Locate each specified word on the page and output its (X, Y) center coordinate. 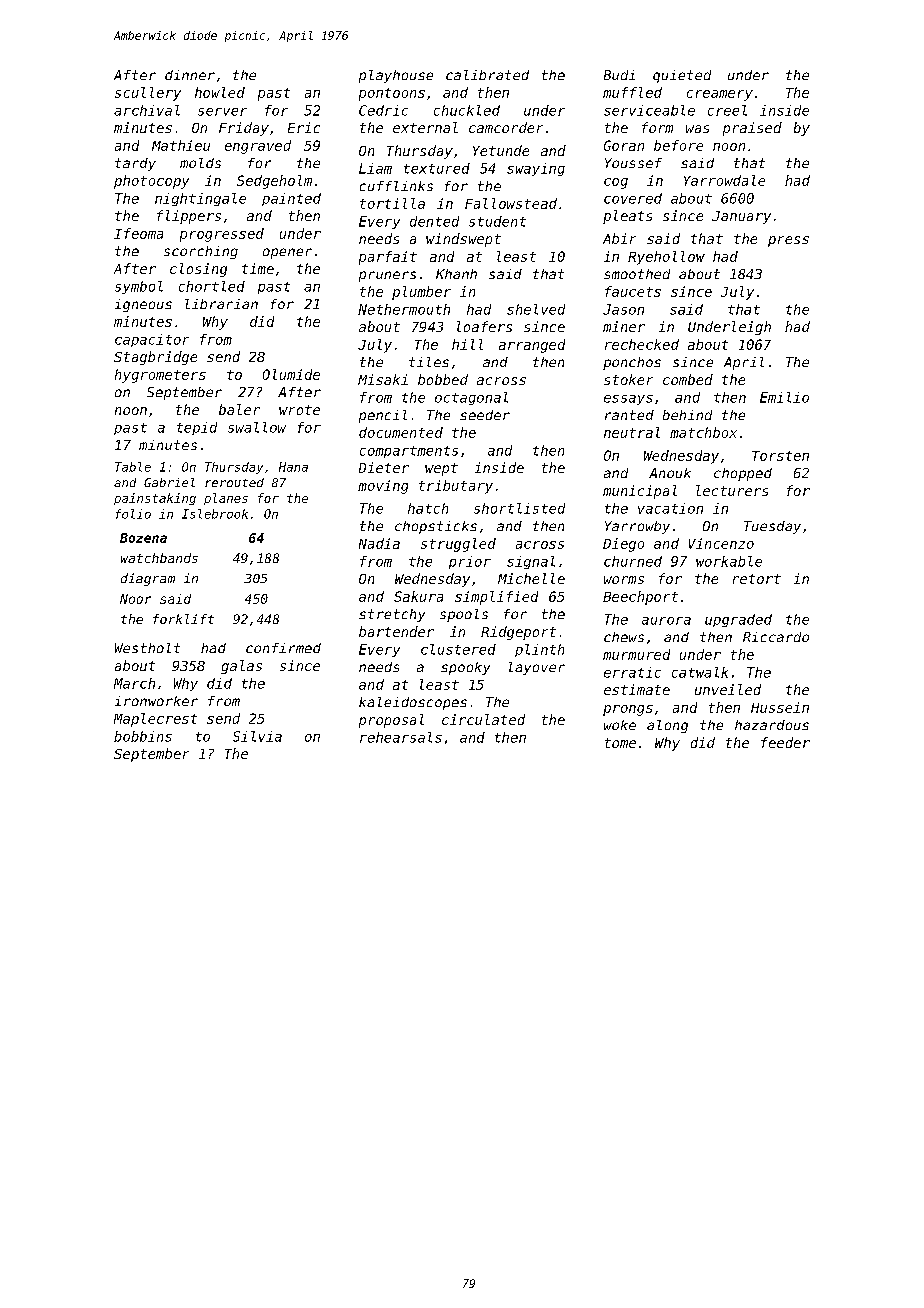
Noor (135, 599)
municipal (640, 492)
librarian (221, 304)
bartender (396, 631)
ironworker (156, 701)
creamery (720, 95)
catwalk (700, 672)
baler (239, 409)
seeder (485, 415)
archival (147, 110)
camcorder (506, 127)
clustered (458, 649)
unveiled (728, 689)
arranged (532, 346)
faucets (633, 291)
